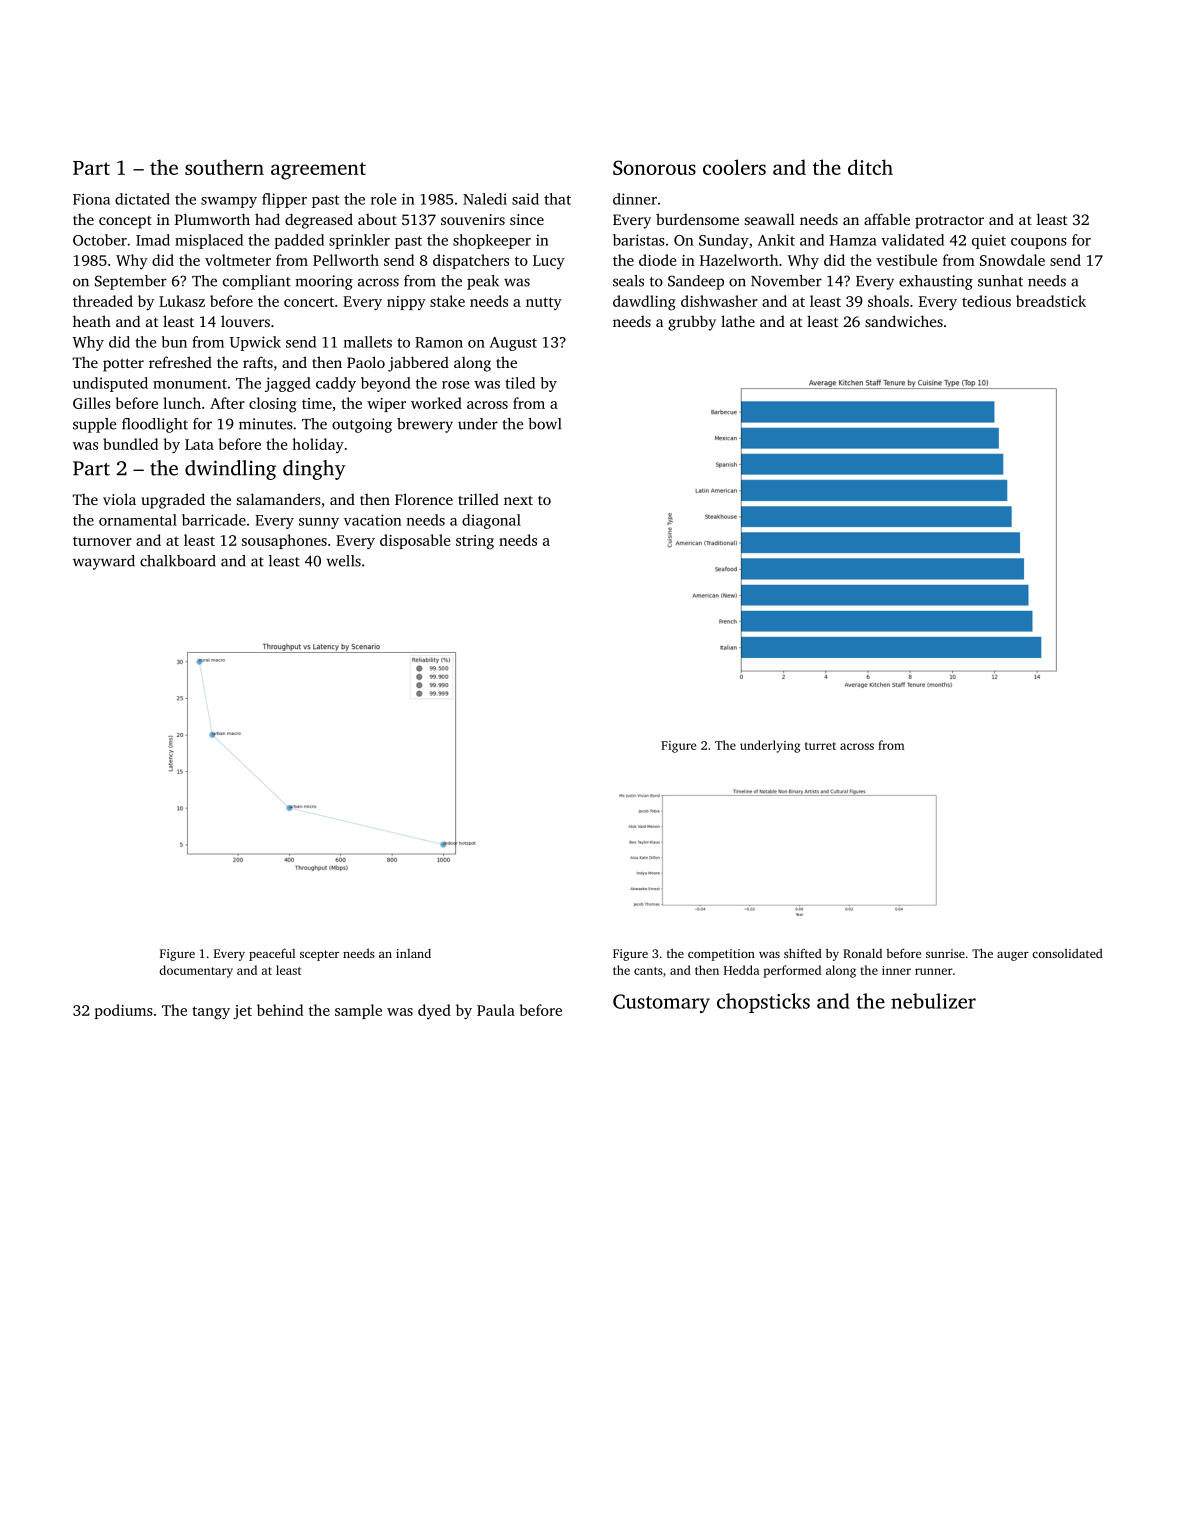 This document has width=1184, height=1532. I want to click on auger, so click(1013, 956).
